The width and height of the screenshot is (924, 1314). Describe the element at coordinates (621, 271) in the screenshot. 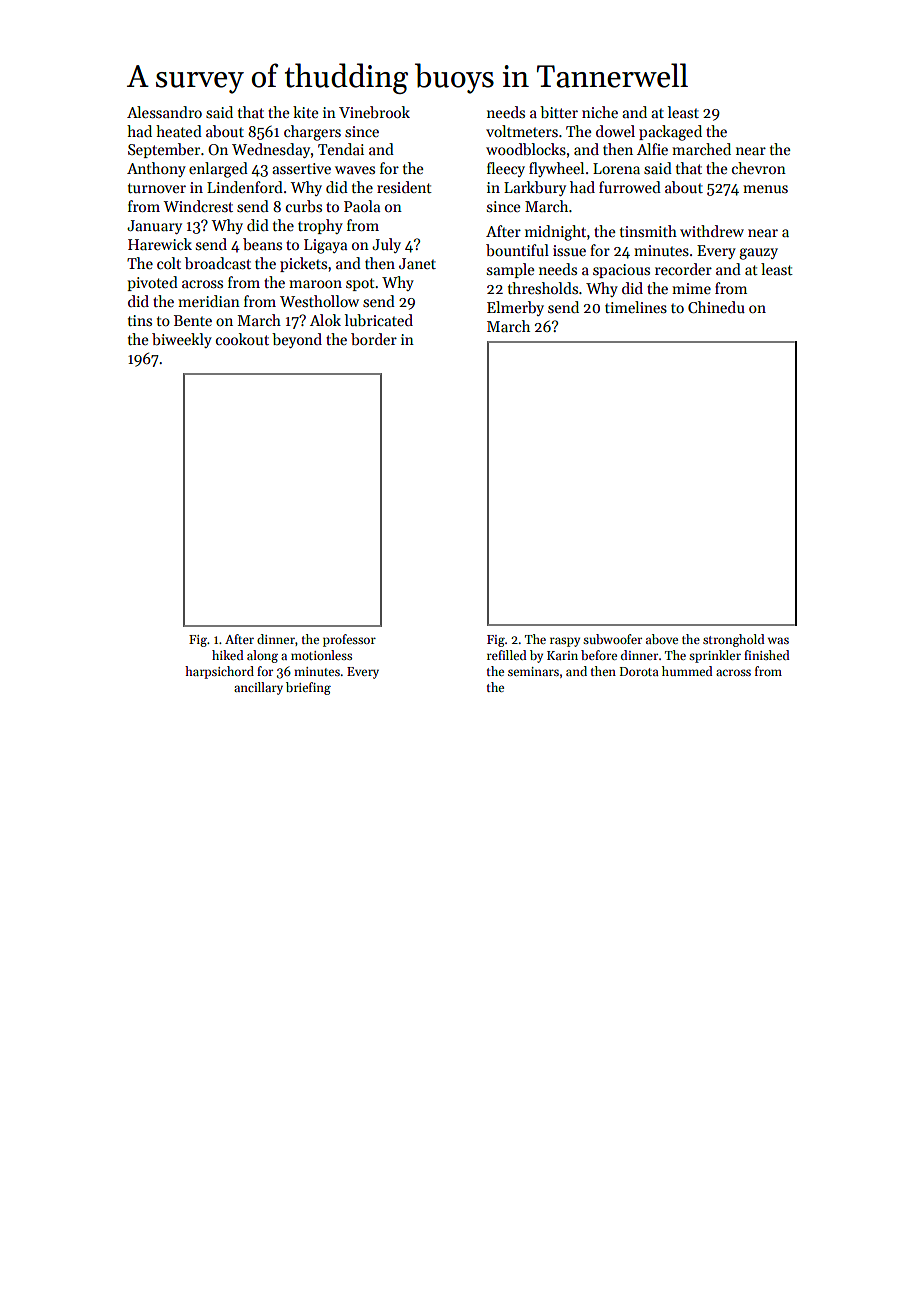

I see `spacious` at that location.
